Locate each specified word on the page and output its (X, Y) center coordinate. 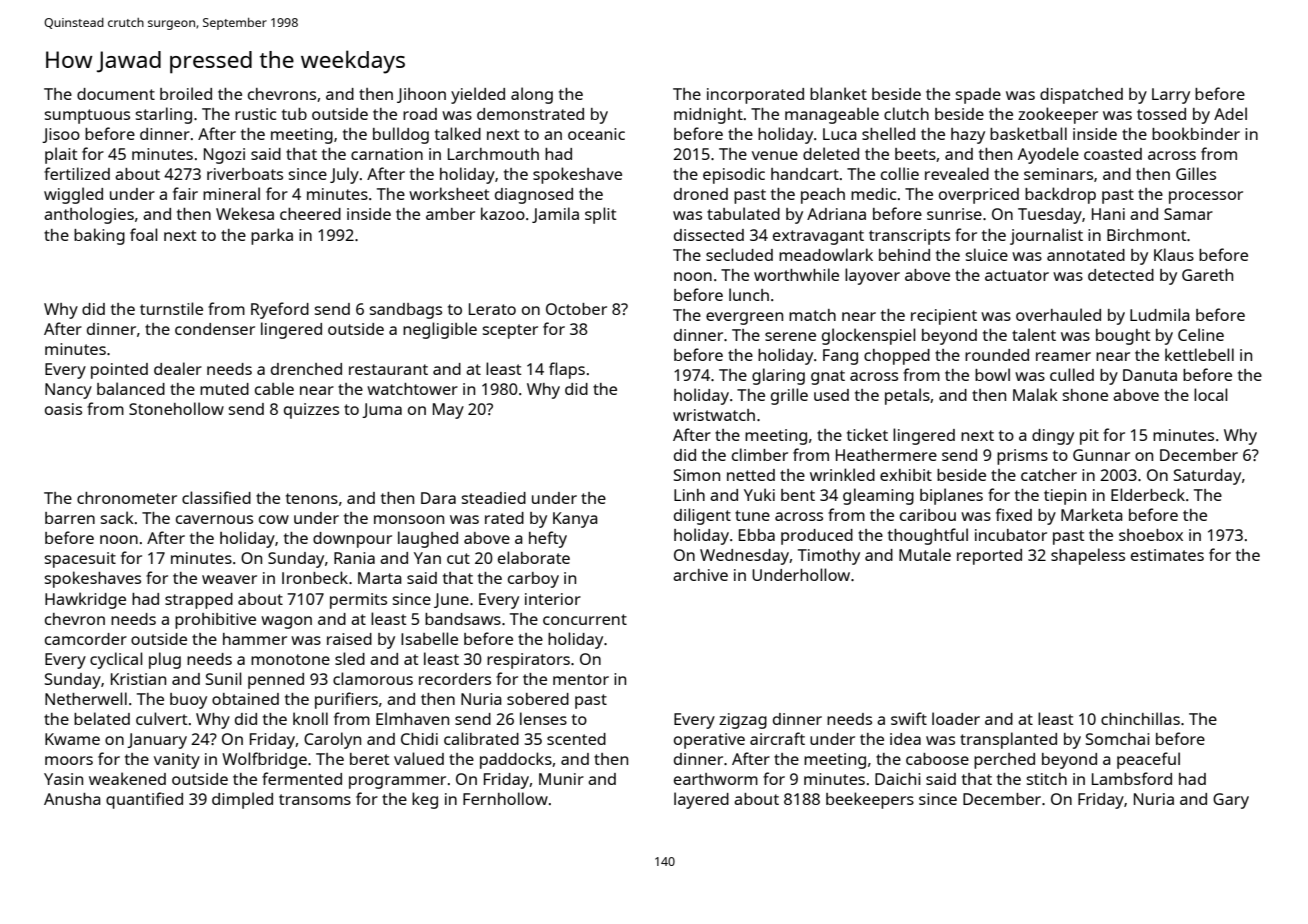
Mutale (925, 554)
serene (790, 336)
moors (69, 760)
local (1211, 394)
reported (989, 557)
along (532, 95)
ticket (867, 434)
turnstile (171, 308)
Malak (1035, 394)
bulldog (401, 135)
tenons (312, 498)
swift (909, 718)
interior (553, 599)
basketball (1028, 133)
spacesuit (80, 560)
